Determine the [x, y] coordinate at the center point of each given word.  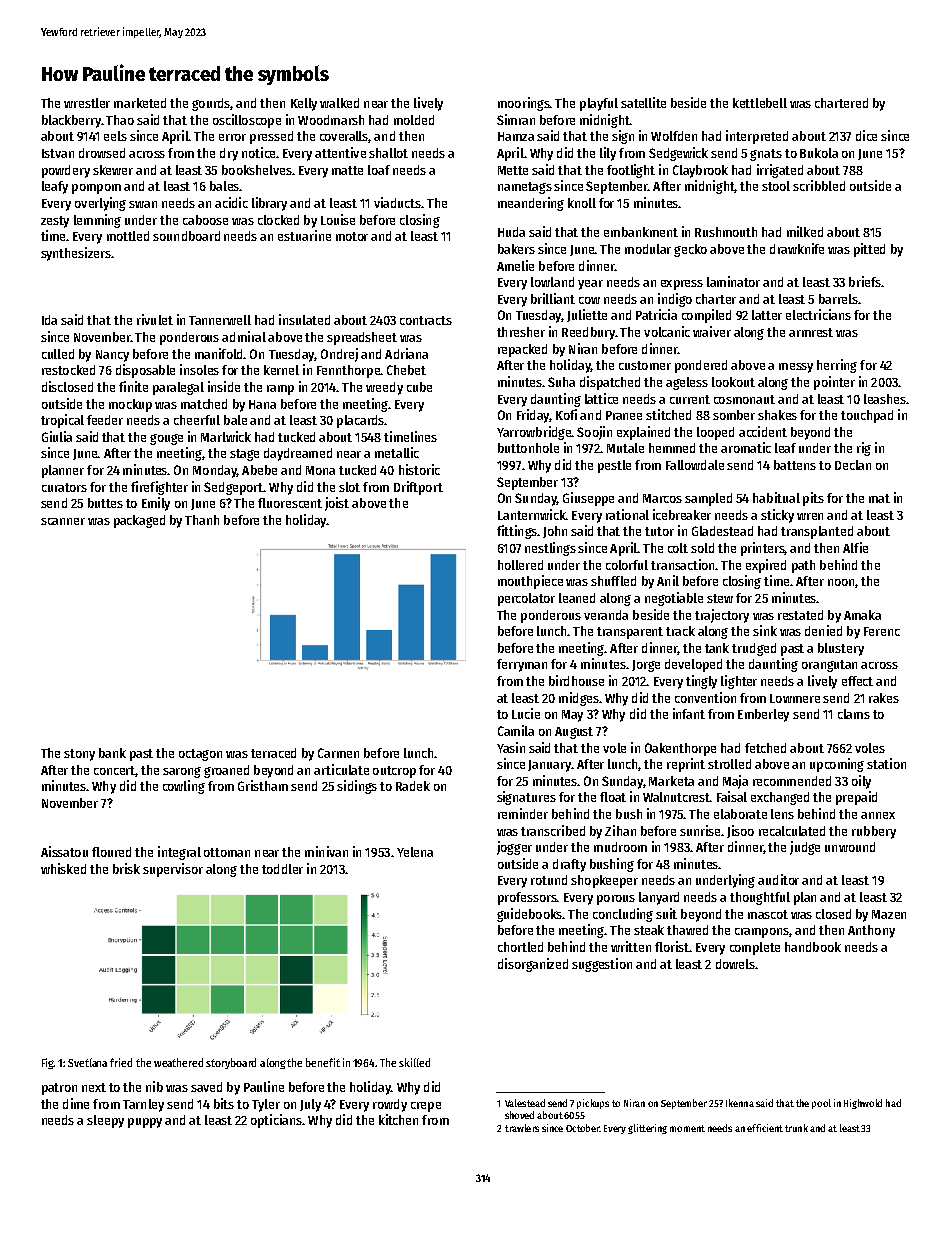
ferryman [522, 665]
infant [689, 713]
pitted [869, 250]
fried [121, 1062]
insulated [304, 319]
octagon [200, 755]
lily [608, 154]
